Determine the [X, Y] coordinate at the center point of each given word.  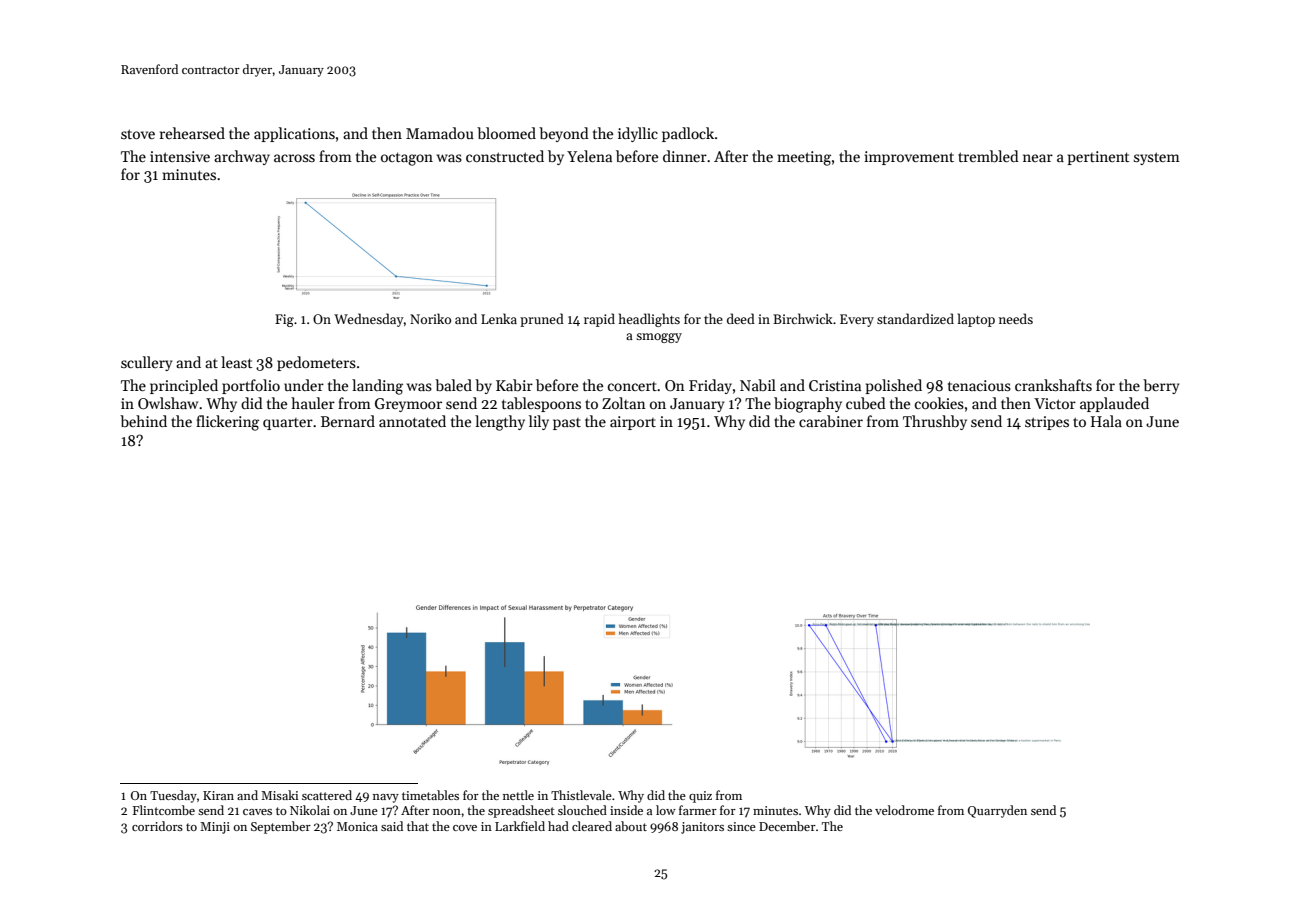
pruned [542, 320]
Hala [1106, 421]
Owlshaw [168, 403]
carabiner [831, 421]
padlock [688, 134]
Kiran [218, 795]
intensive [180, 156]
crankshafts [1053, 385]
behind [143, 421]
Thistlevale [581, 795]
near [1038, 158]
